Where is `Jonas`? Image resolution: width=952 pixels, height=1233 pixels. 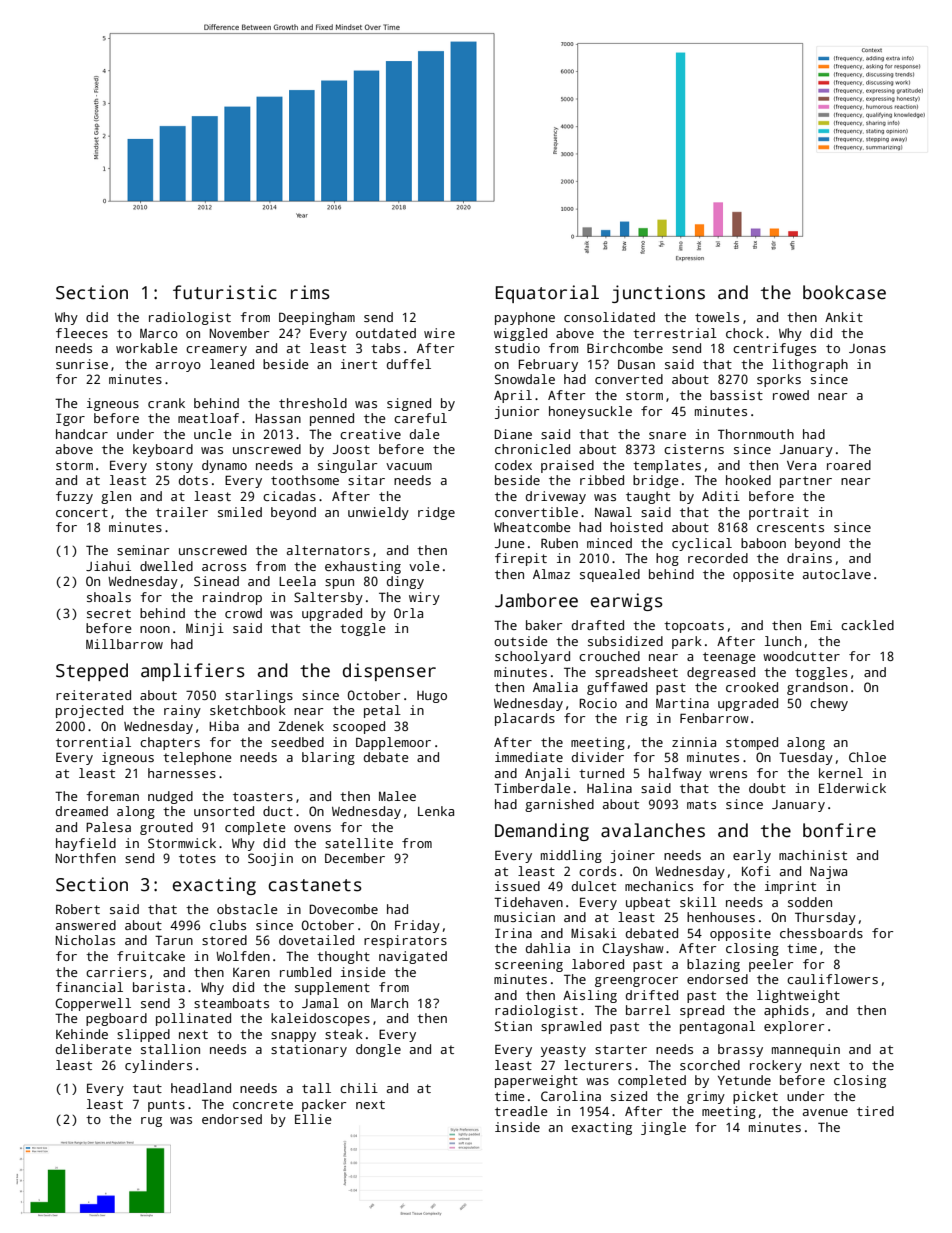
Jonas is located at coordinates (867, 348).
